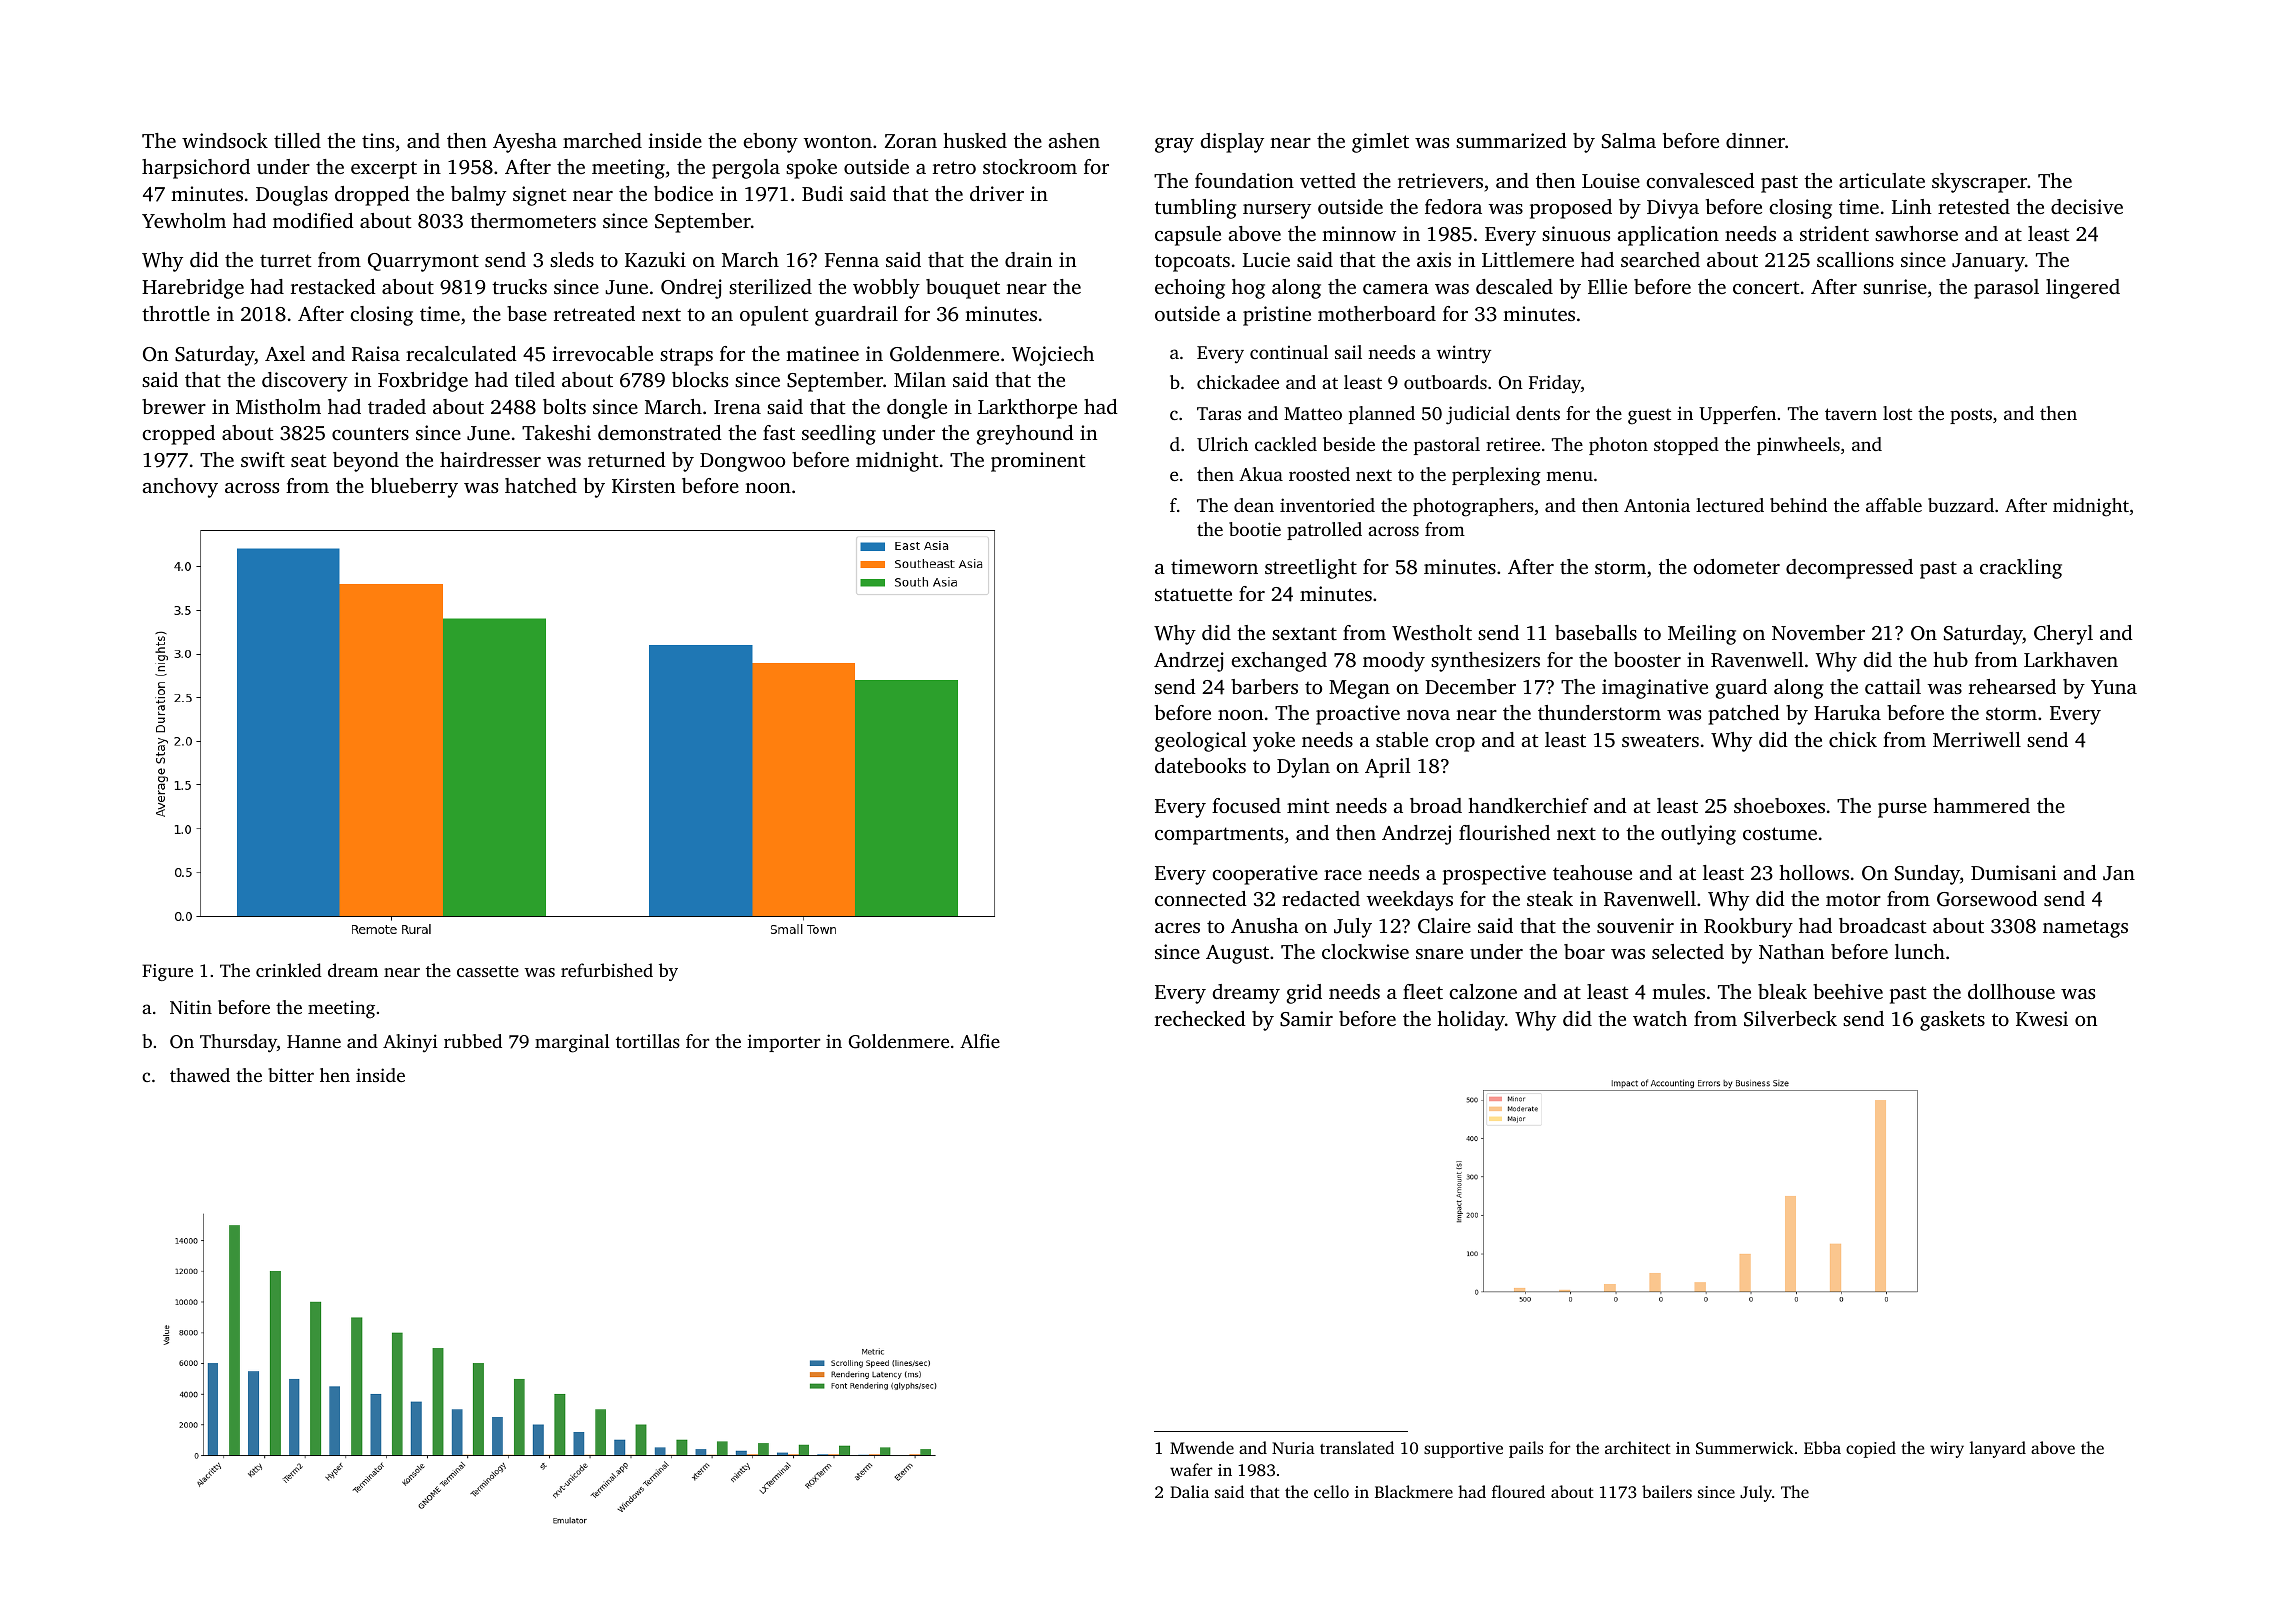 The image size is (2282, 1614). What do you see at coordinates (643, 485) in the screenshot?
I see `Kirsten` at bounding box center [643, 485].
